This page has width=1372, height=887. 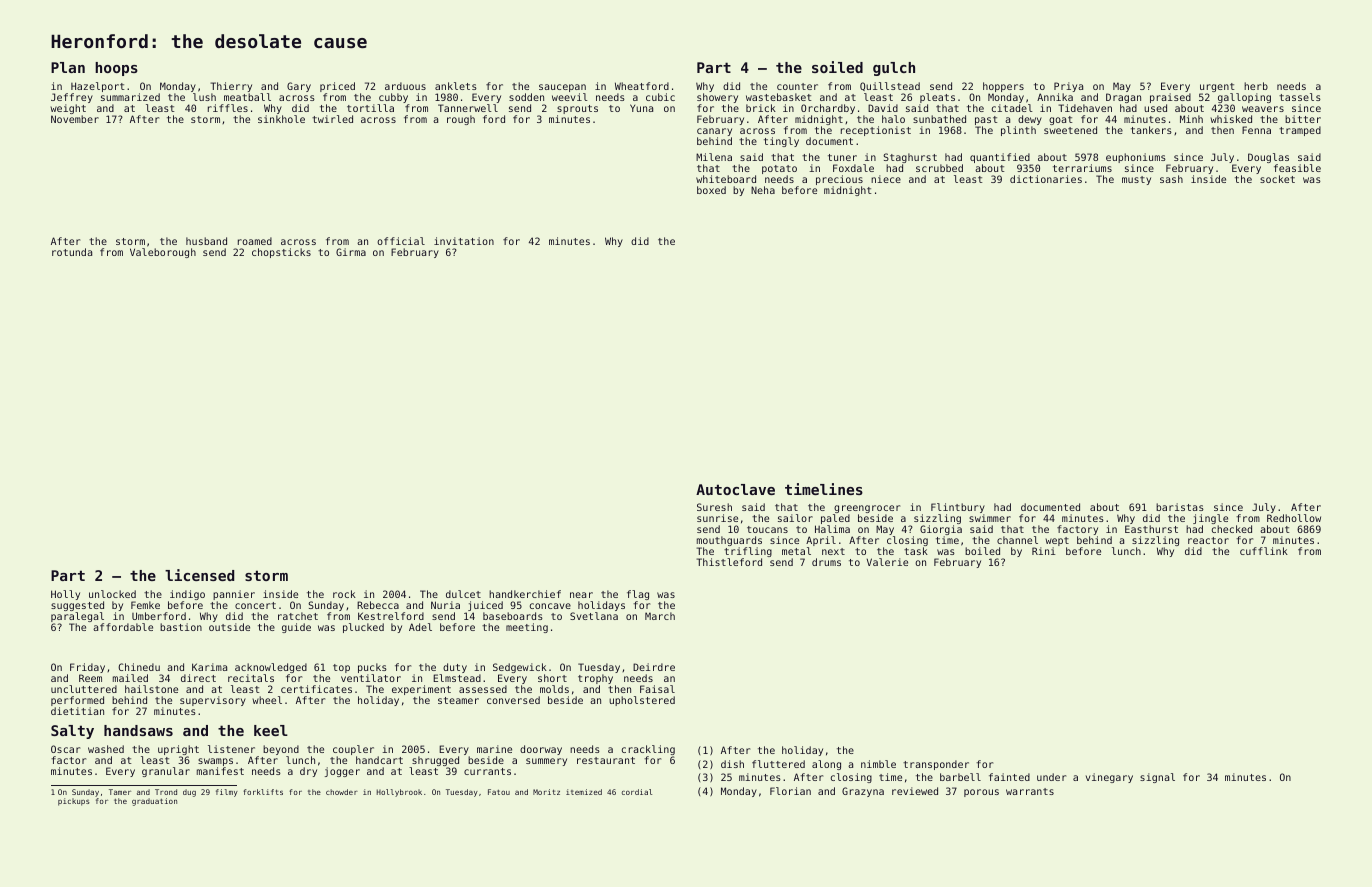 What do you see at coordinates (464, 241) in the page?
I see `invitation` at bounding box center [464, 241].
